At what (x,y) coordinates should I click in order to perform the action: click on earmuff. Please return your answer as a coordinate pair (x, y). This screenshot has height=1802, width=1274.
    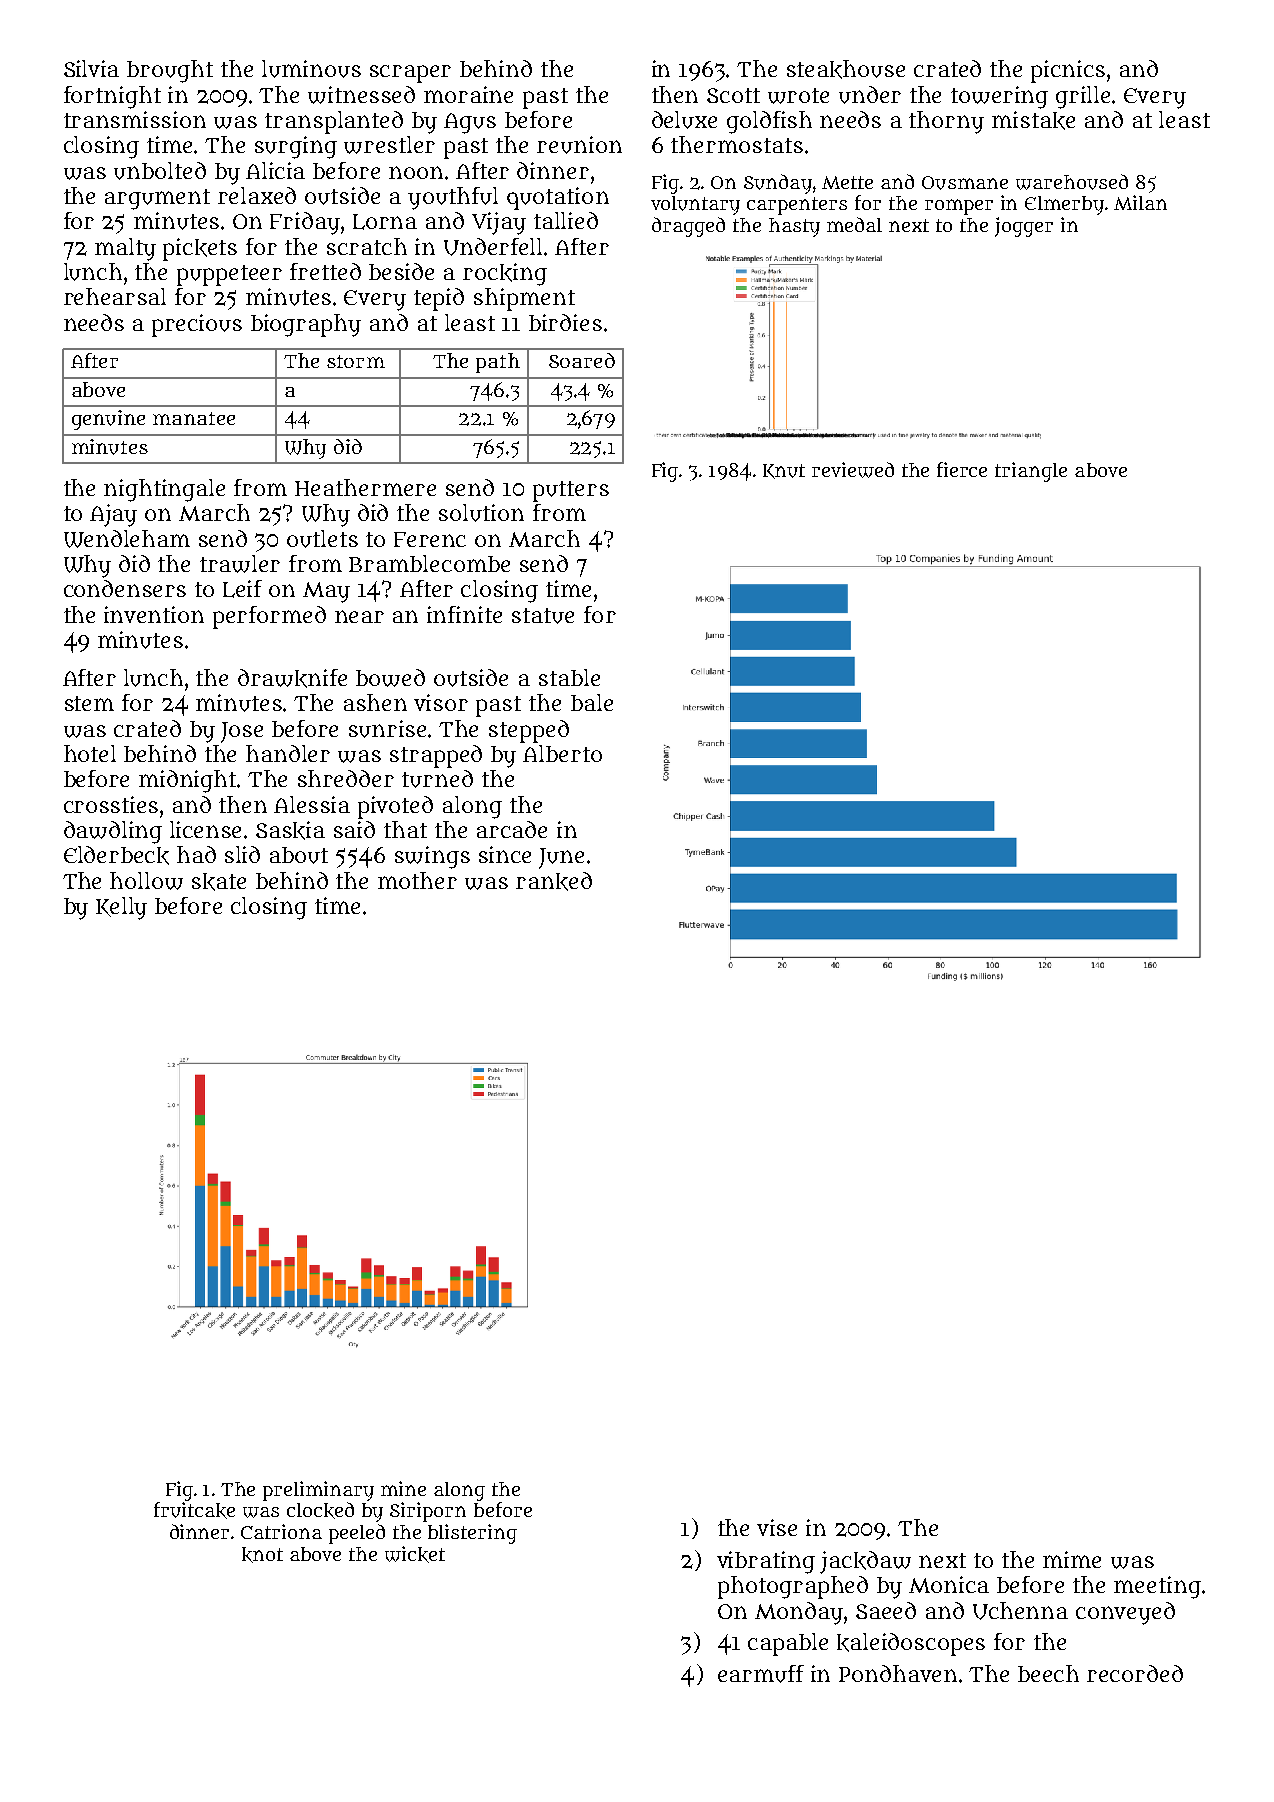
    Looking at the image, I should click on (761, 1674).
